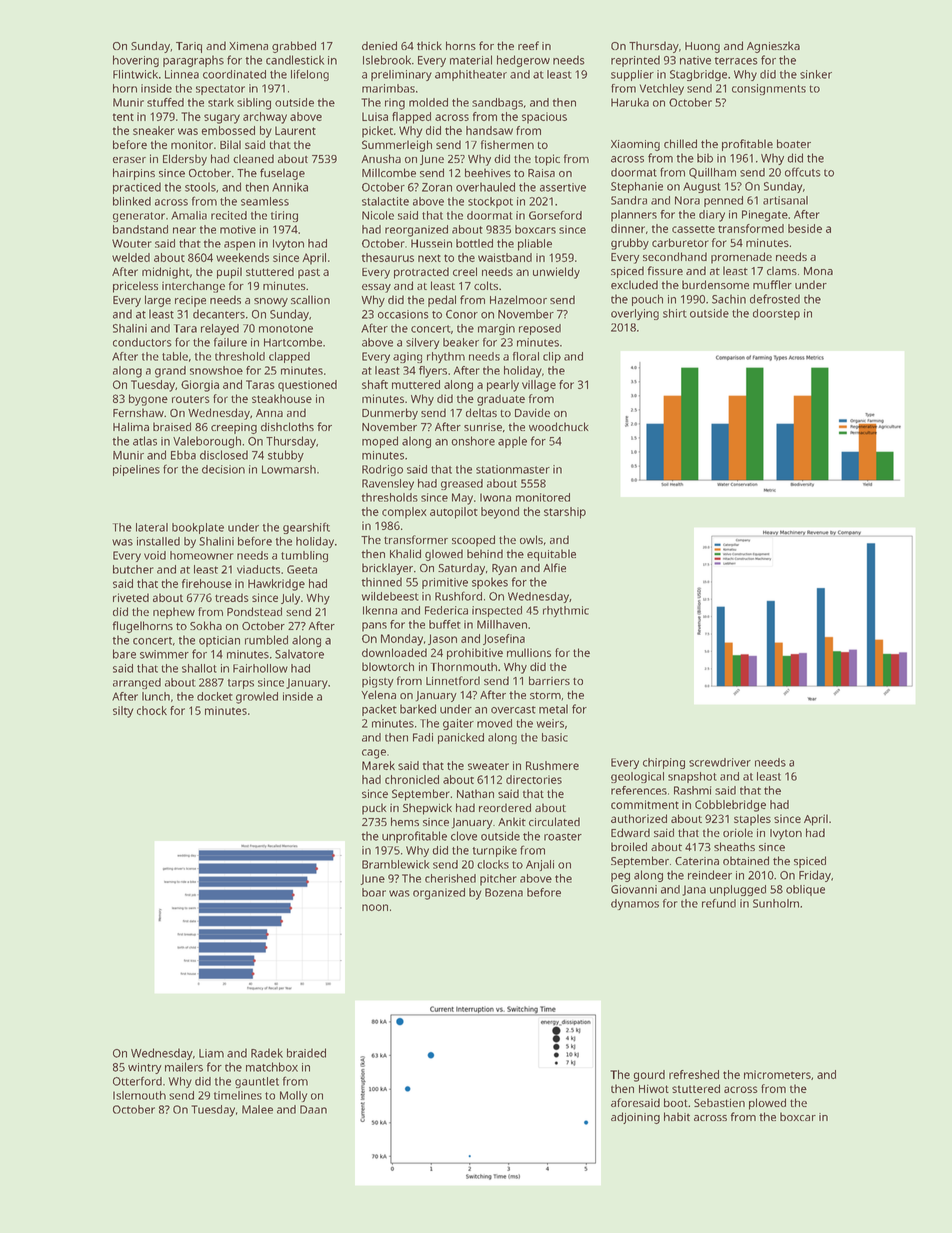  What do you see at coordinates (730, 806) in the document?
I see `Cobblebridge` at bounding box center [730, 806].
